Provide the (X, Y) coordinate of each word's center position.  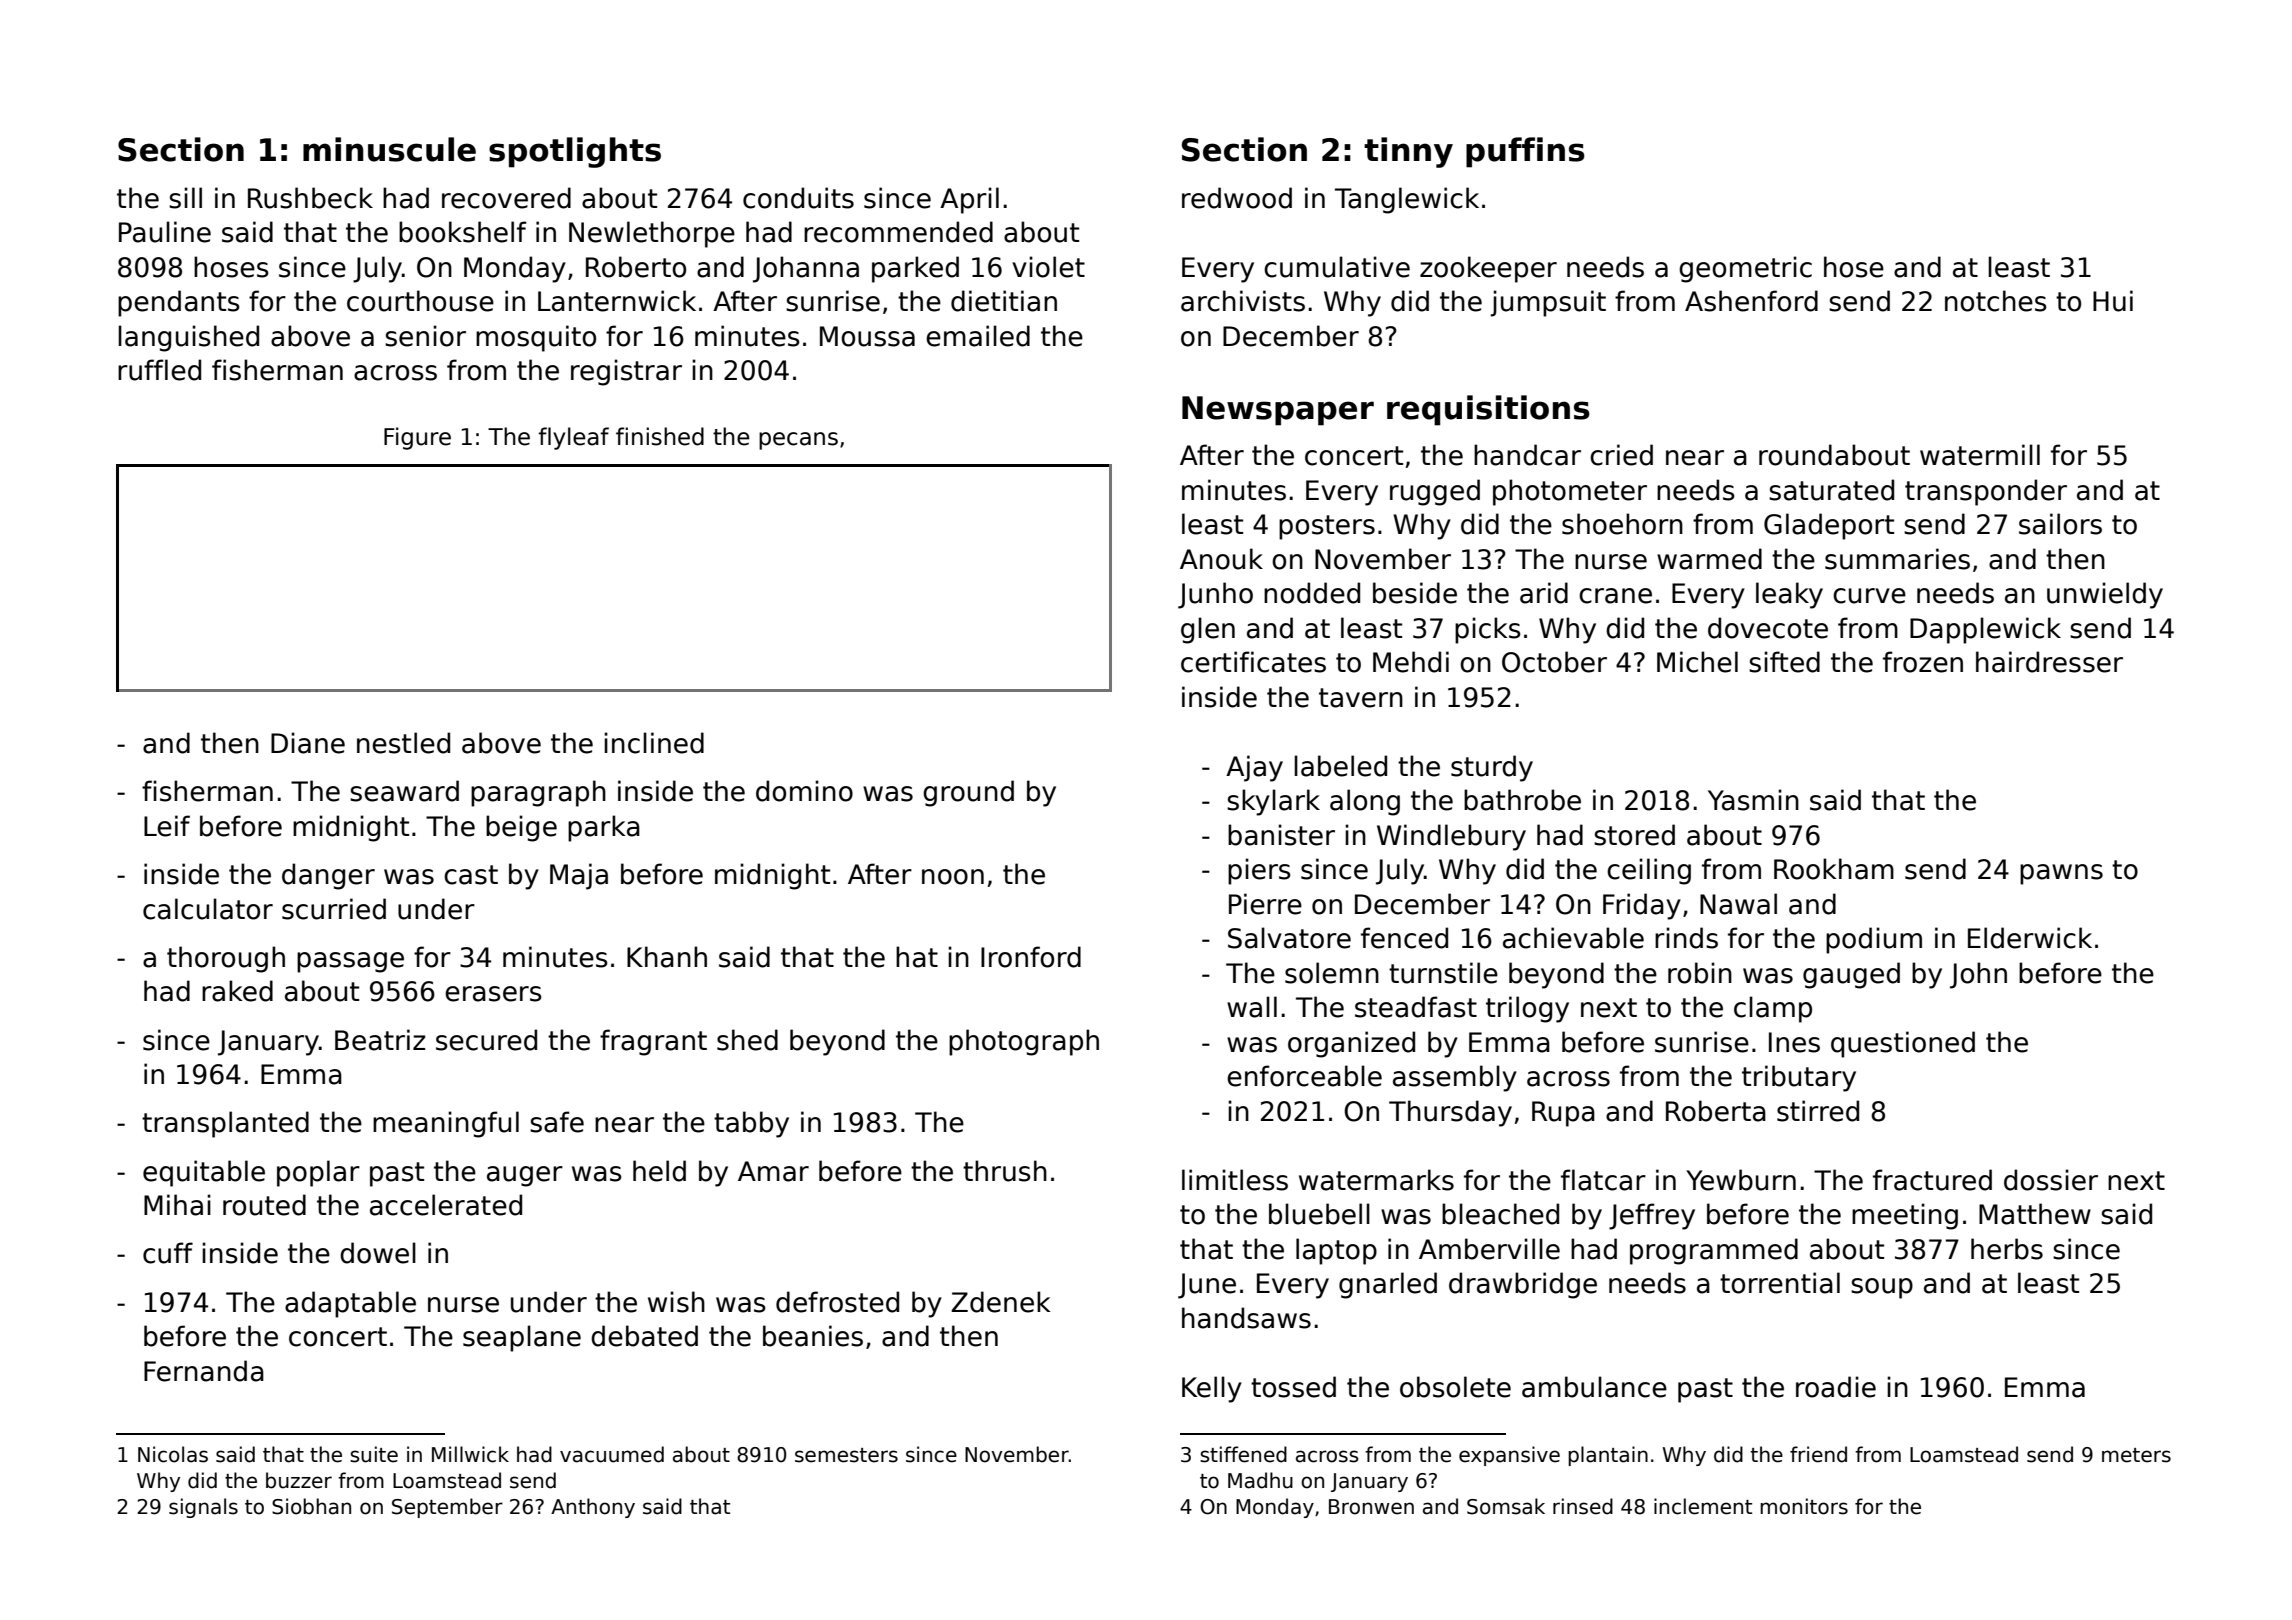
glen (1208, 630)
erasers (493, 994)
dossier (2051, 1180)
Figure (417, 438)
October (1554, 662)
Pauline (165, 232)
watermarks (1376, 1180)
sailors (2060, 524)
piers (1259, 871)
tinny (1408, 152)
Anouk (1221, 559)
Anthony (593, 1508)
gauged (1851, 975)
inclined (654, 743)
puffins (1525, 152)
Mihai (177, 1205)
